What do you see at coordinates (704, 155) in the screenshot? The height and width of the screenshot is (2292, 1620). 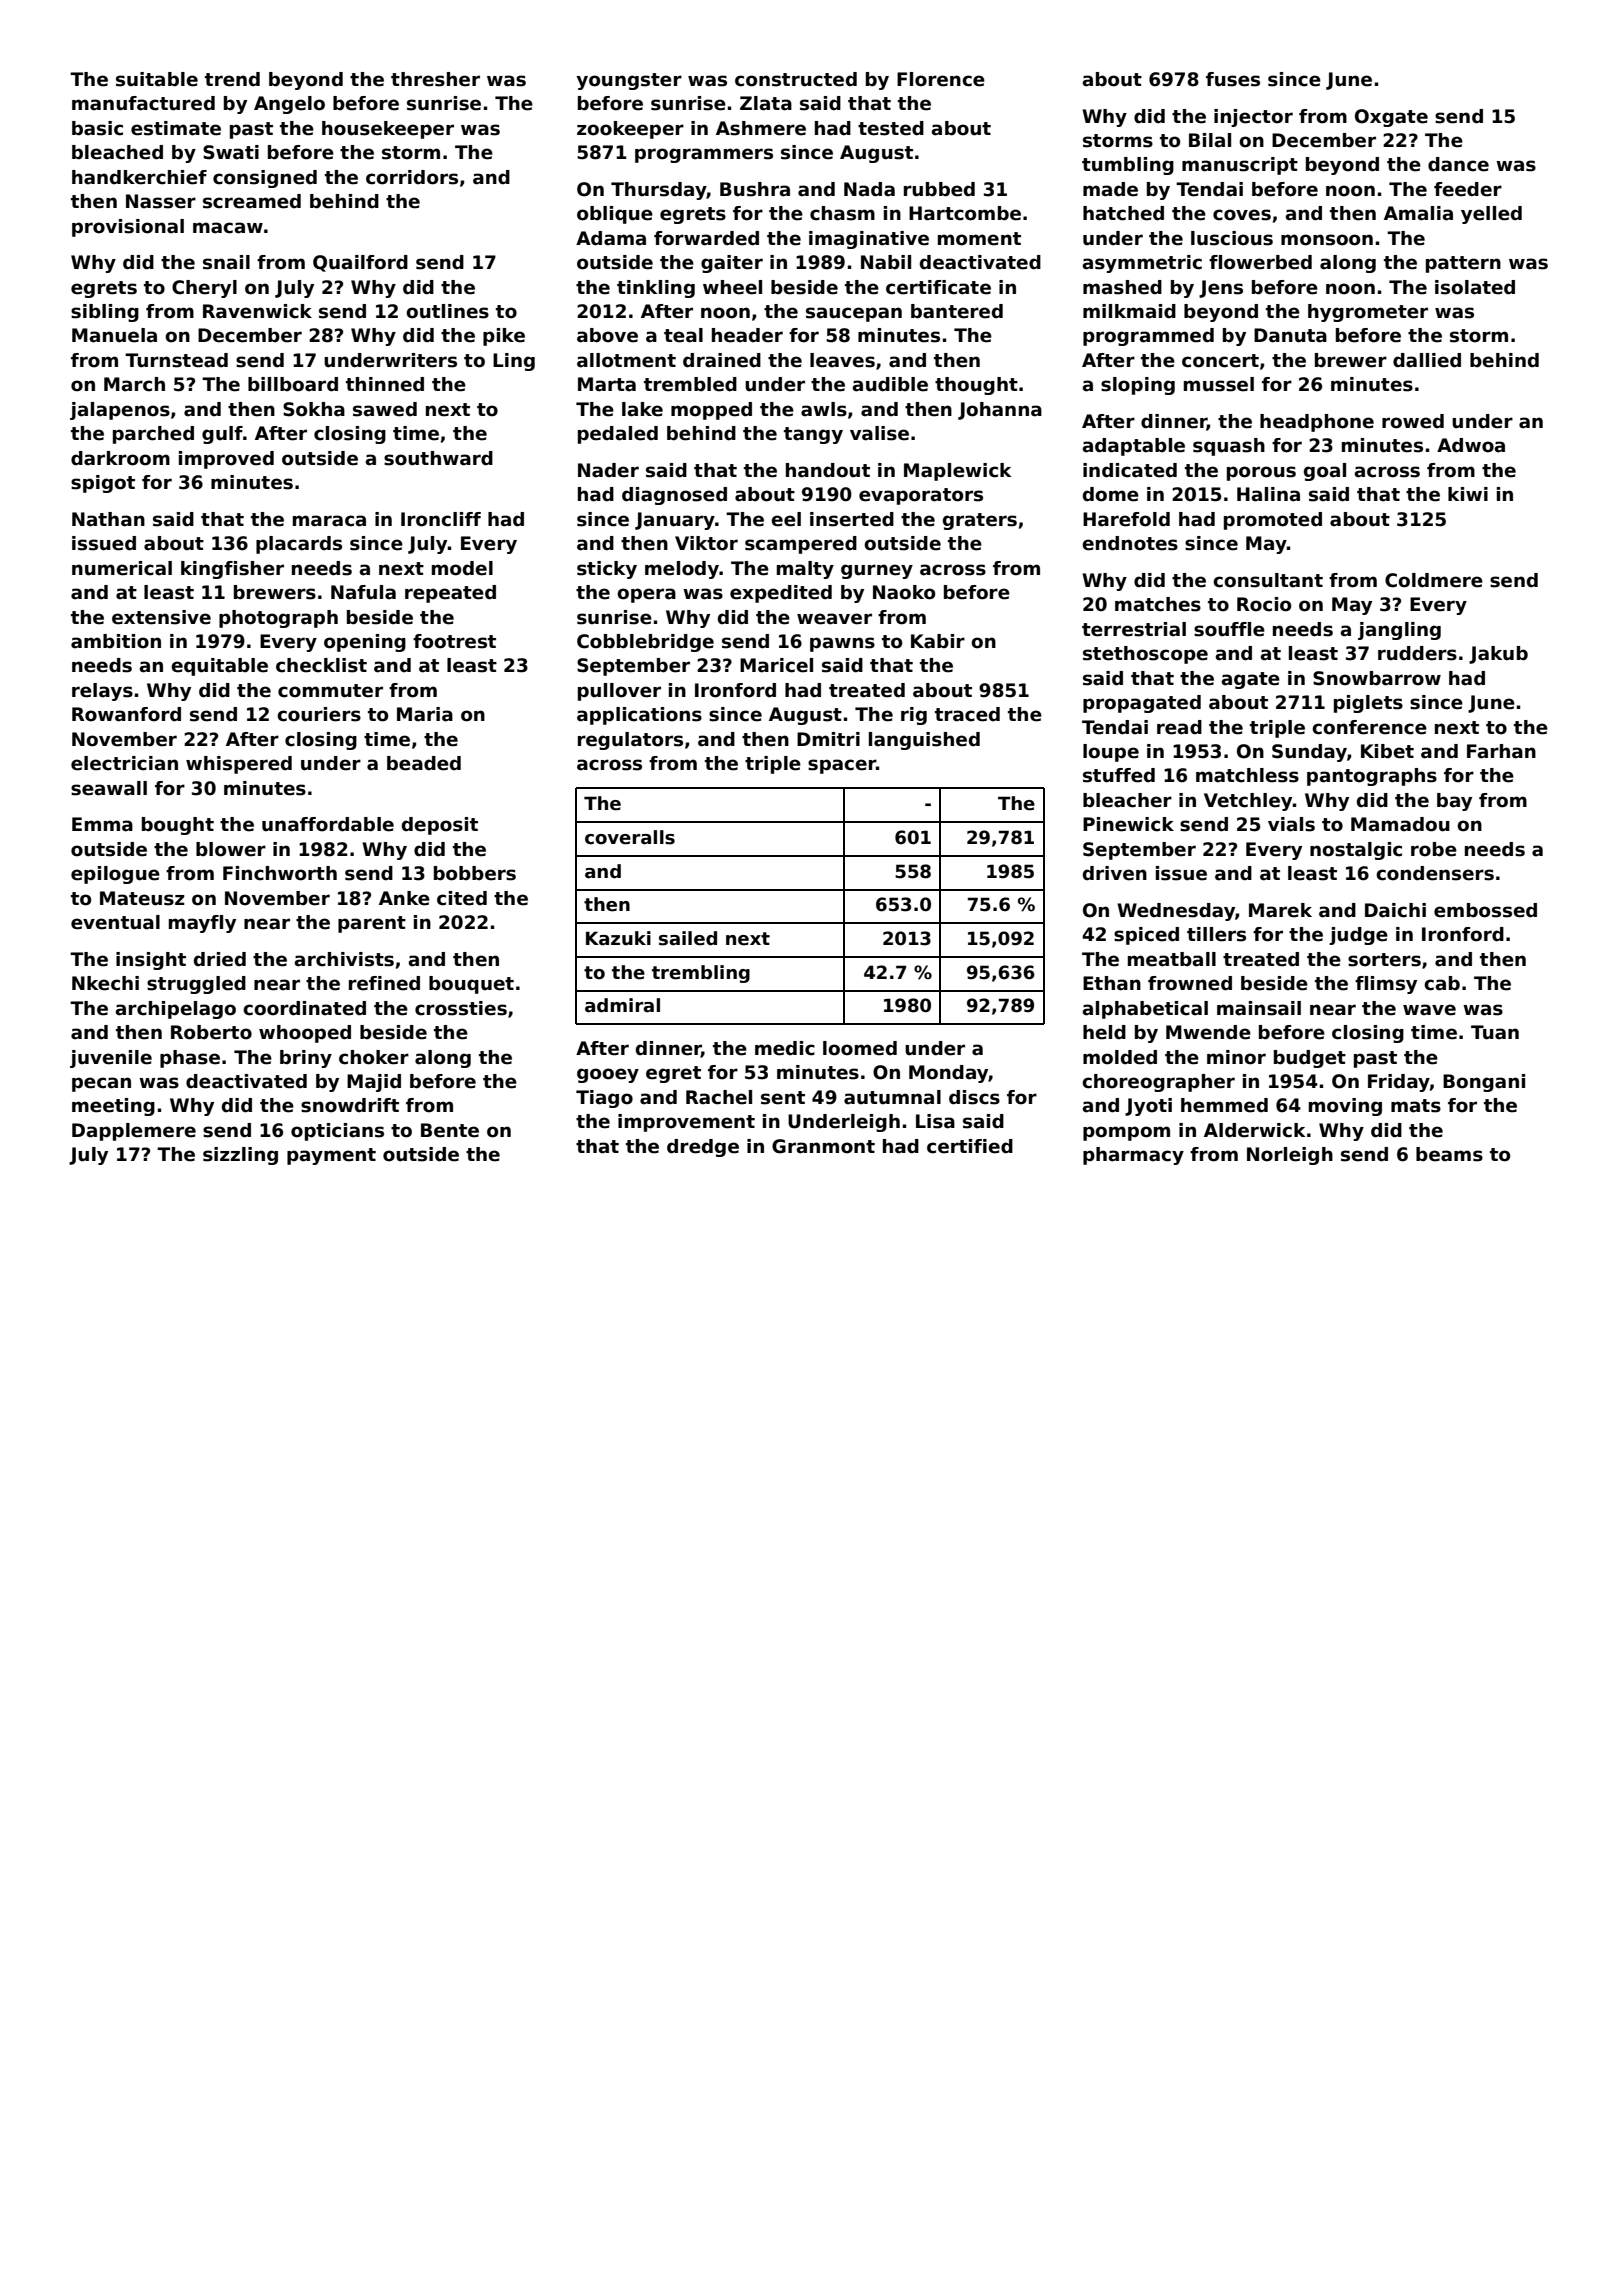 I see `programmers` at bounding box center [704, 155].
